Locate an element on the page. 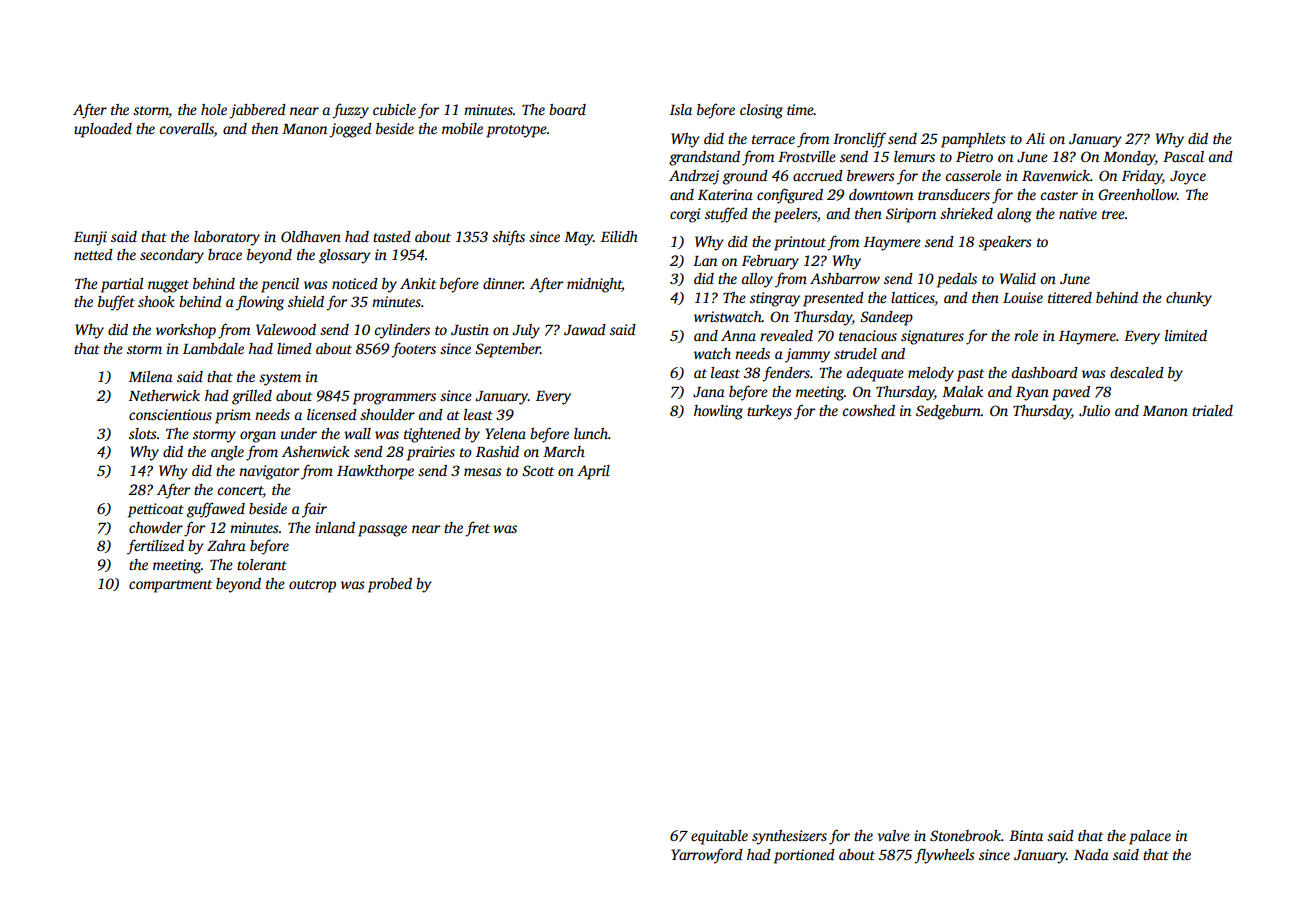  probed is located at coordinates (390, 585).
